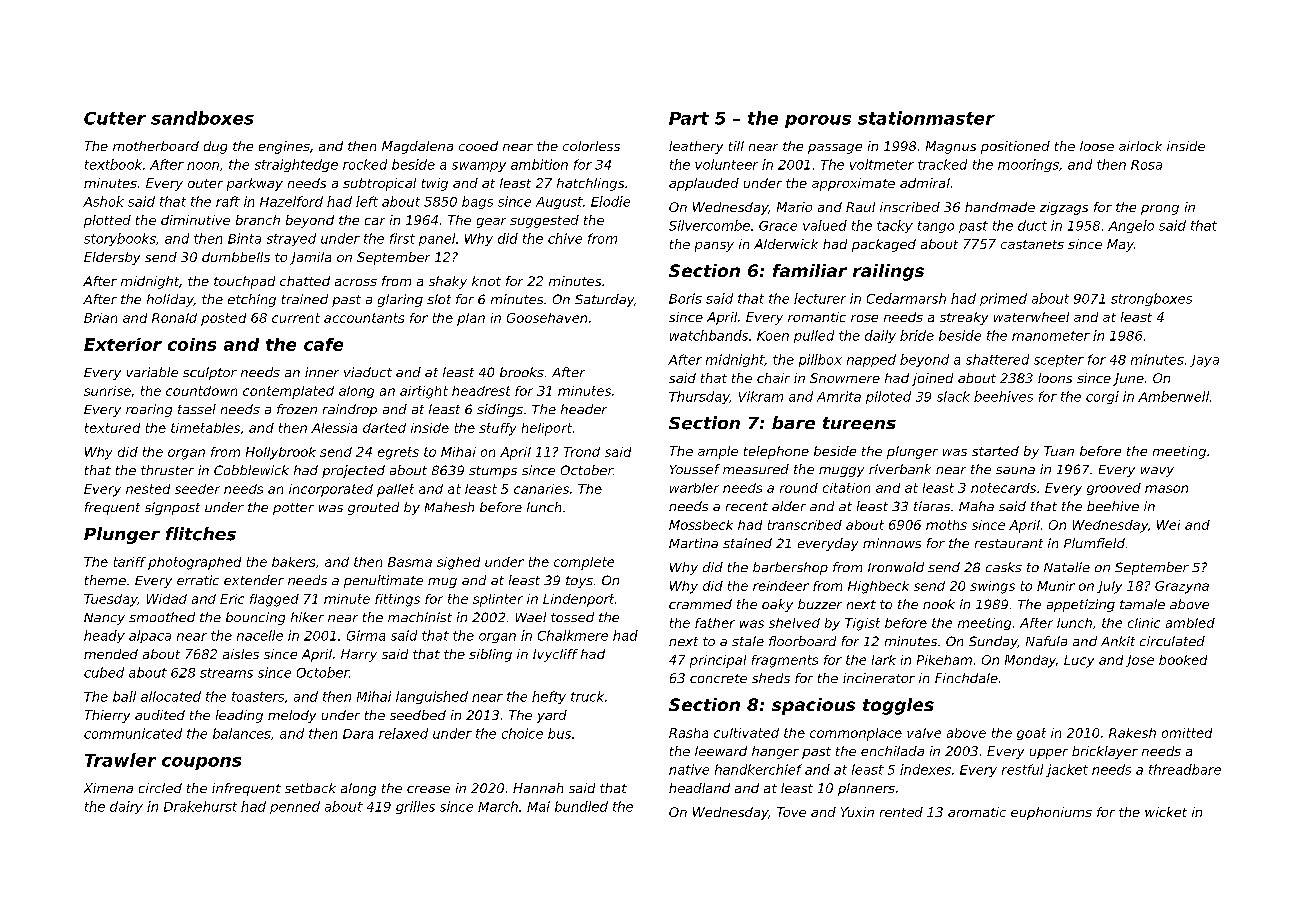 Image resolution: width=1308 pixels, height=924 pixels. Describe the element at coordinates (813, 706) in the screenshot. I see `spacious` at that location.
